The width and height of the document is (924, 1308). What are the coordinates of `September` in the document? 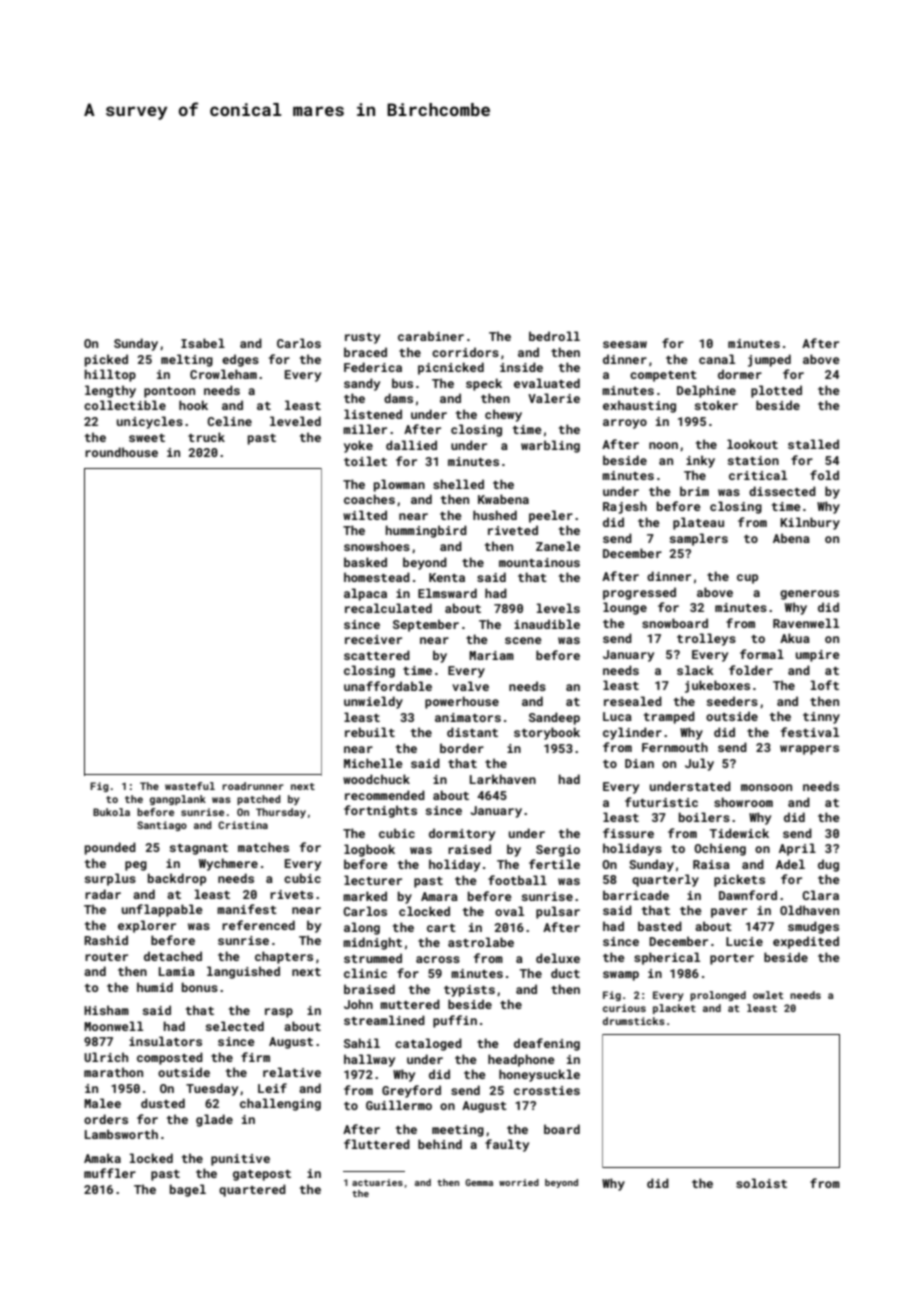 It's located at (426, 625).
